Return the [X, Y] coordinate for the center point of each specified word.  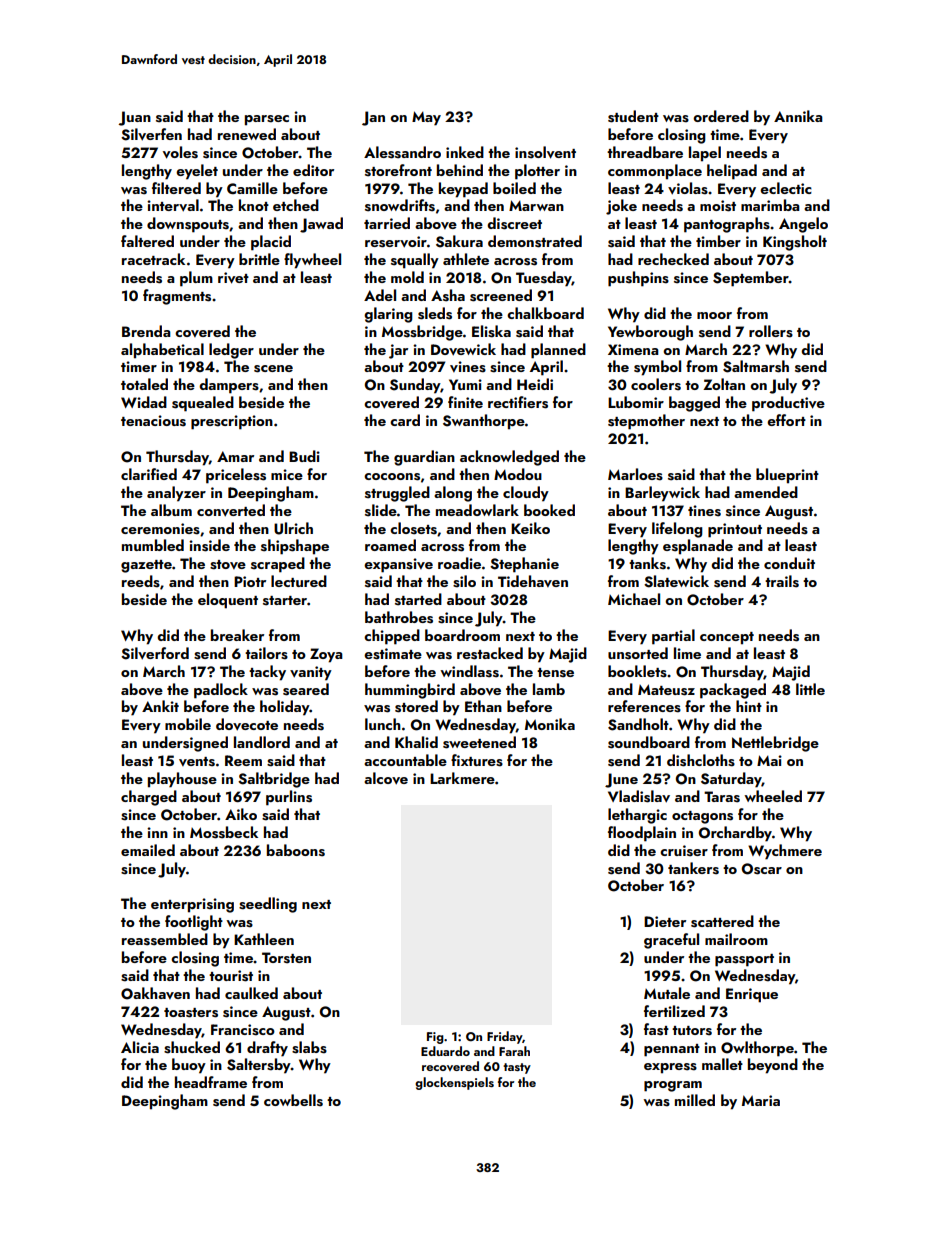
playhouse [182, 780]
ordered [721, 116]
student [633, 116]
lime [687, 653]
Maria [761, 1100]
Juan [134, 118]
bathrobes [399, 617]
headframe [211, 1082]
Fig [435, 1038]
